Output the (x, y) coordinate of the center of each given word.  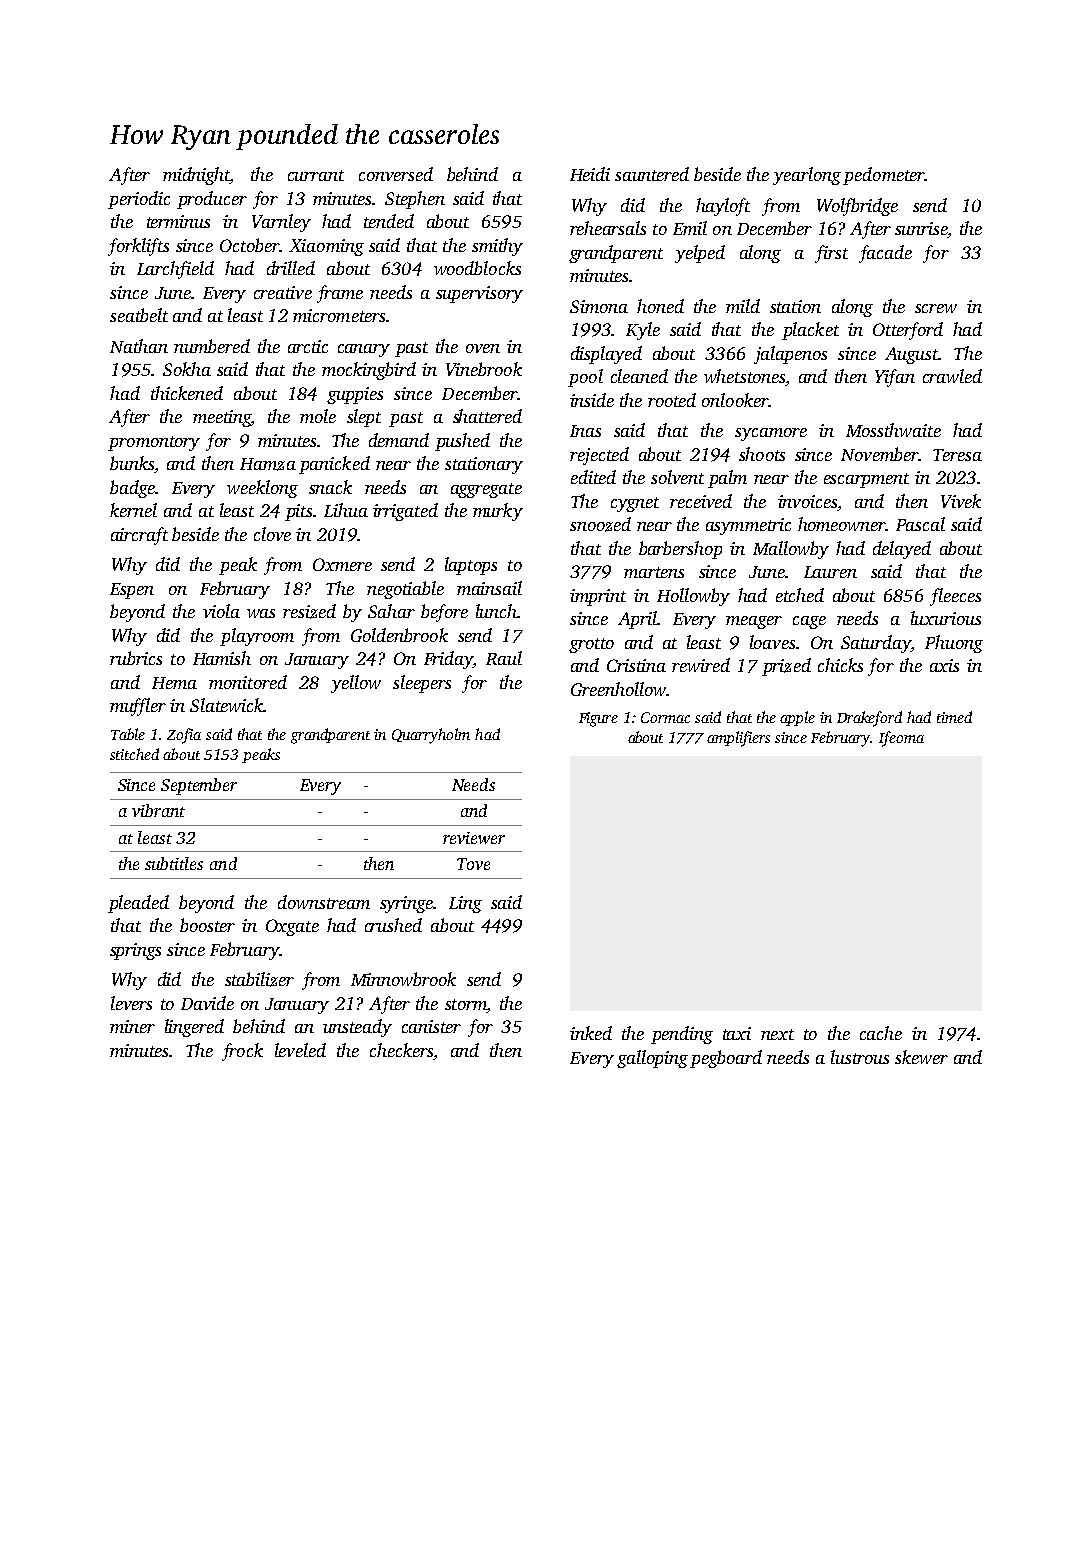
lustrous (860, 1057)
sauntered (652, 174)
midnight (196, 176)
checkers (401, 1050)
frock (242, 1052)
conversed (396, 174)
